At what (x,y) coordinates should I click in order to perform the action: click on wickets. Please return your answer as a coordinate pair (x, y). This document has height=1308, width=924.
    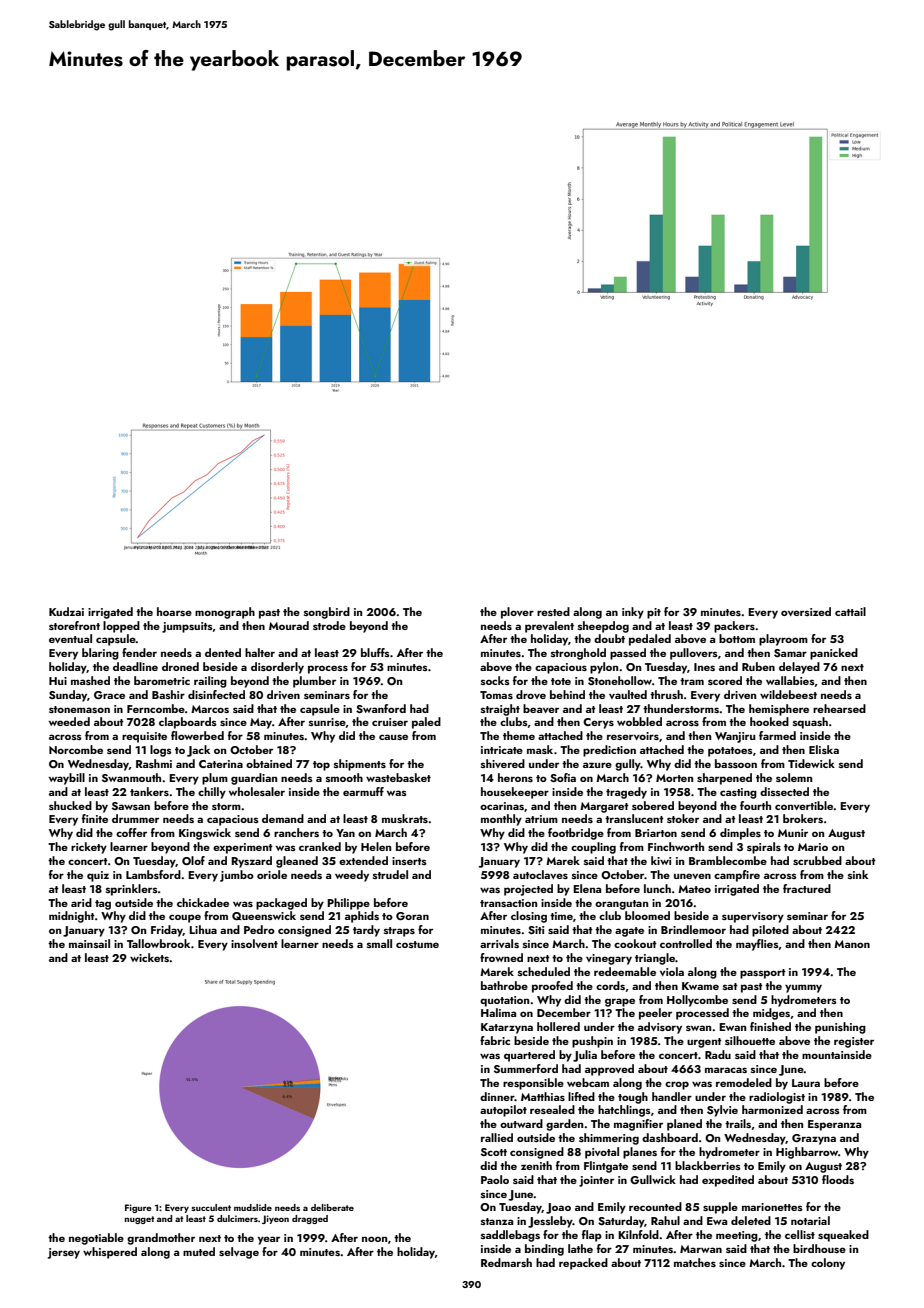
    Looking at the image, I should click on (149, 957).
